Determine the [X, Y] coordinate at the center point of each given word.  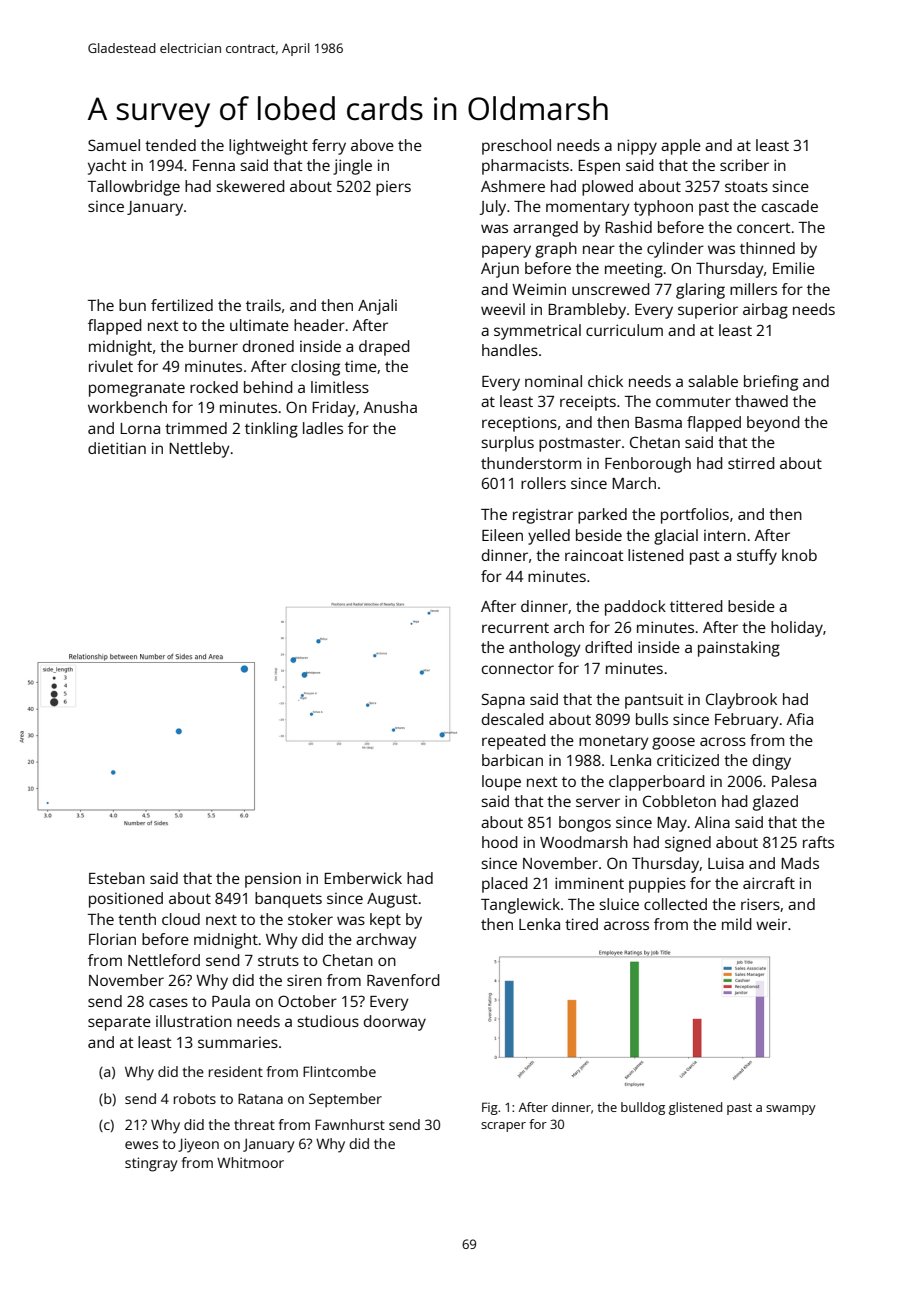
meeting [634, 270]
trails [263, 305]
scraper [503, 1127]
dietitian [117, 448]
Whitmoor [250, 1162]
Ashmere [513, 186]
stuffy [757, 557]
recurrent [515, 628]
